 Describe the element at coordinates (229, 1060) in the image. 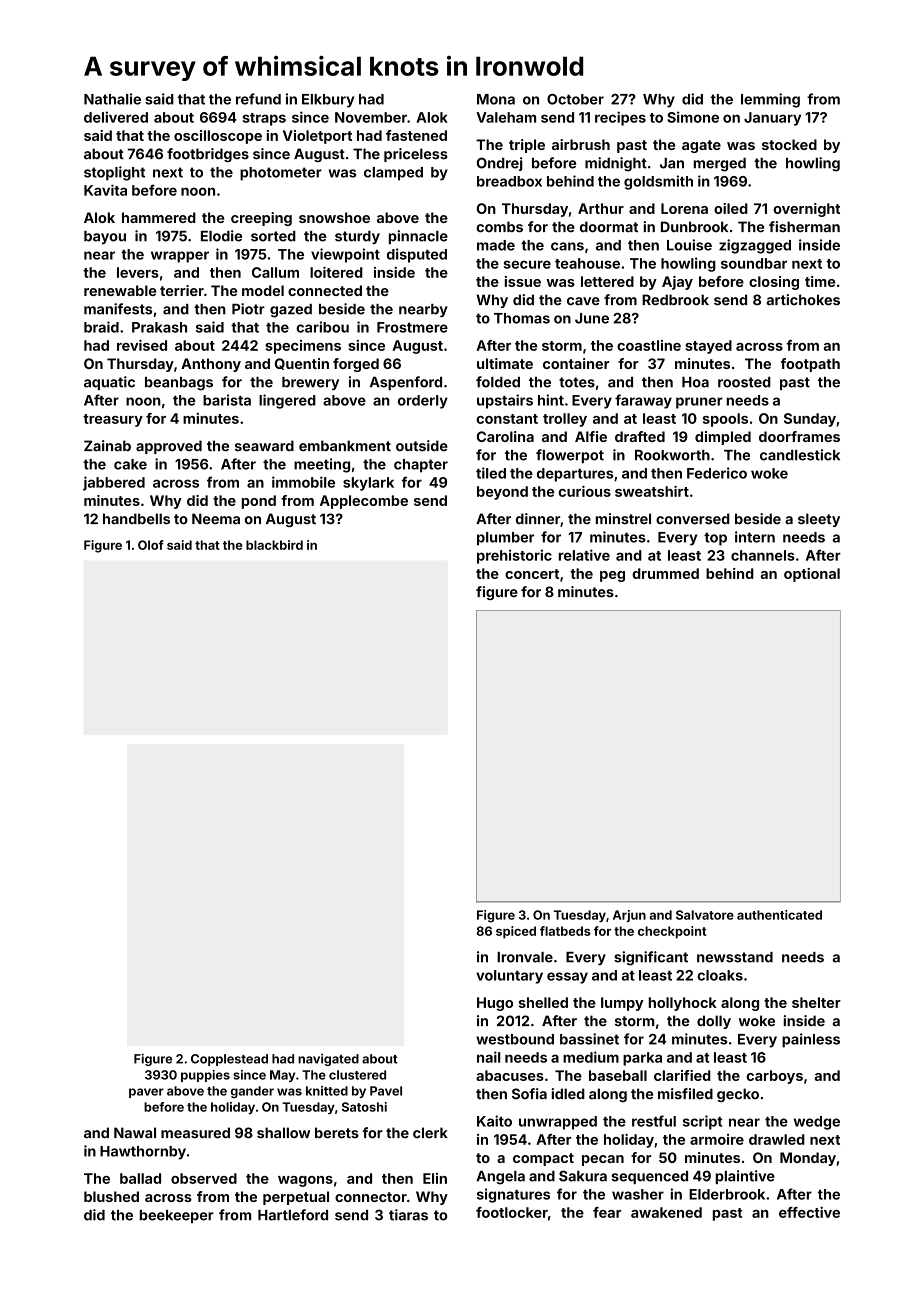

I see `Copplestead` at that location.
